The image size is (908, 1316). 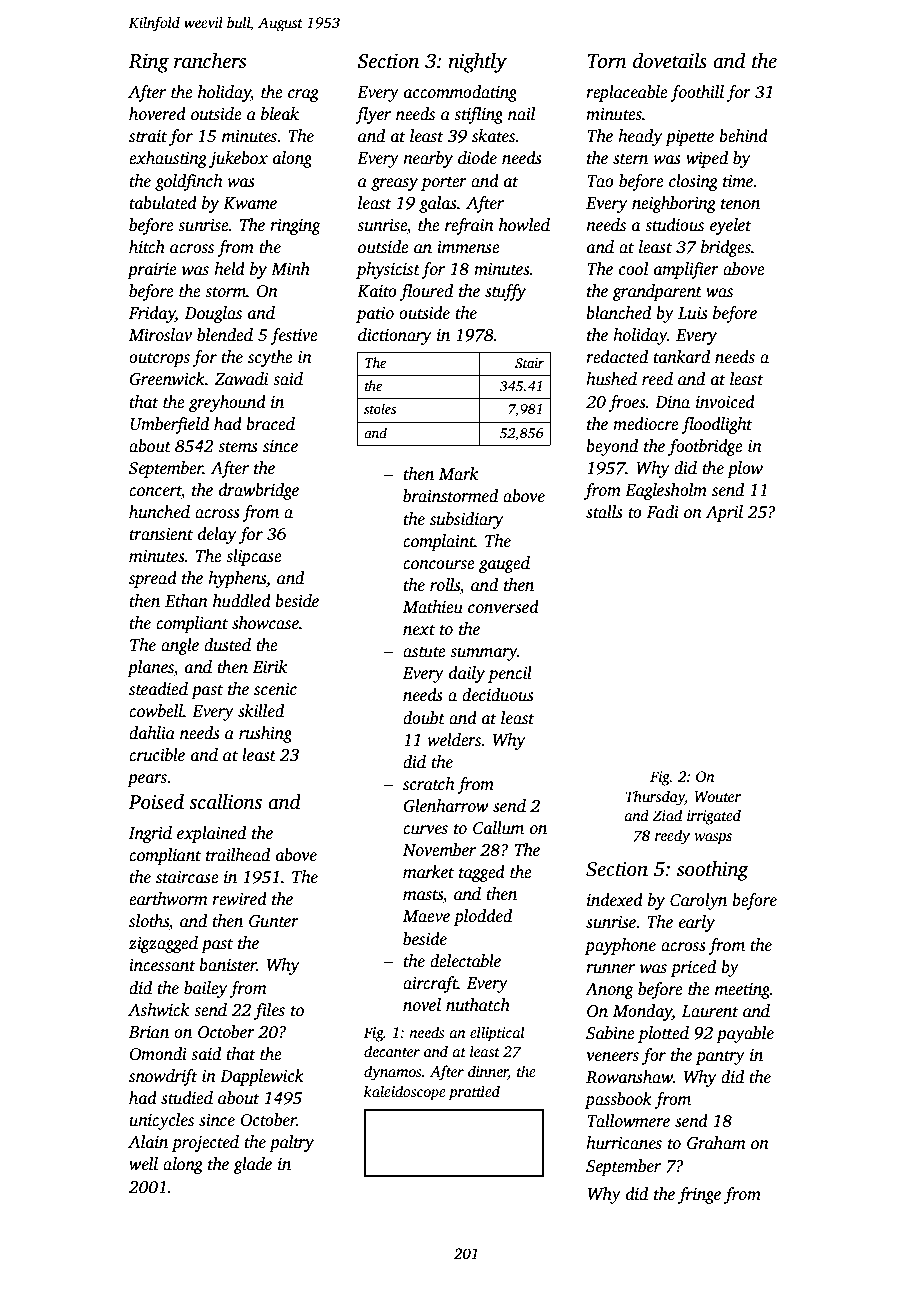 What do you see at coordinates (633, 269) in the screenshot?
I see `cool` at bounding box center [633, 269].
